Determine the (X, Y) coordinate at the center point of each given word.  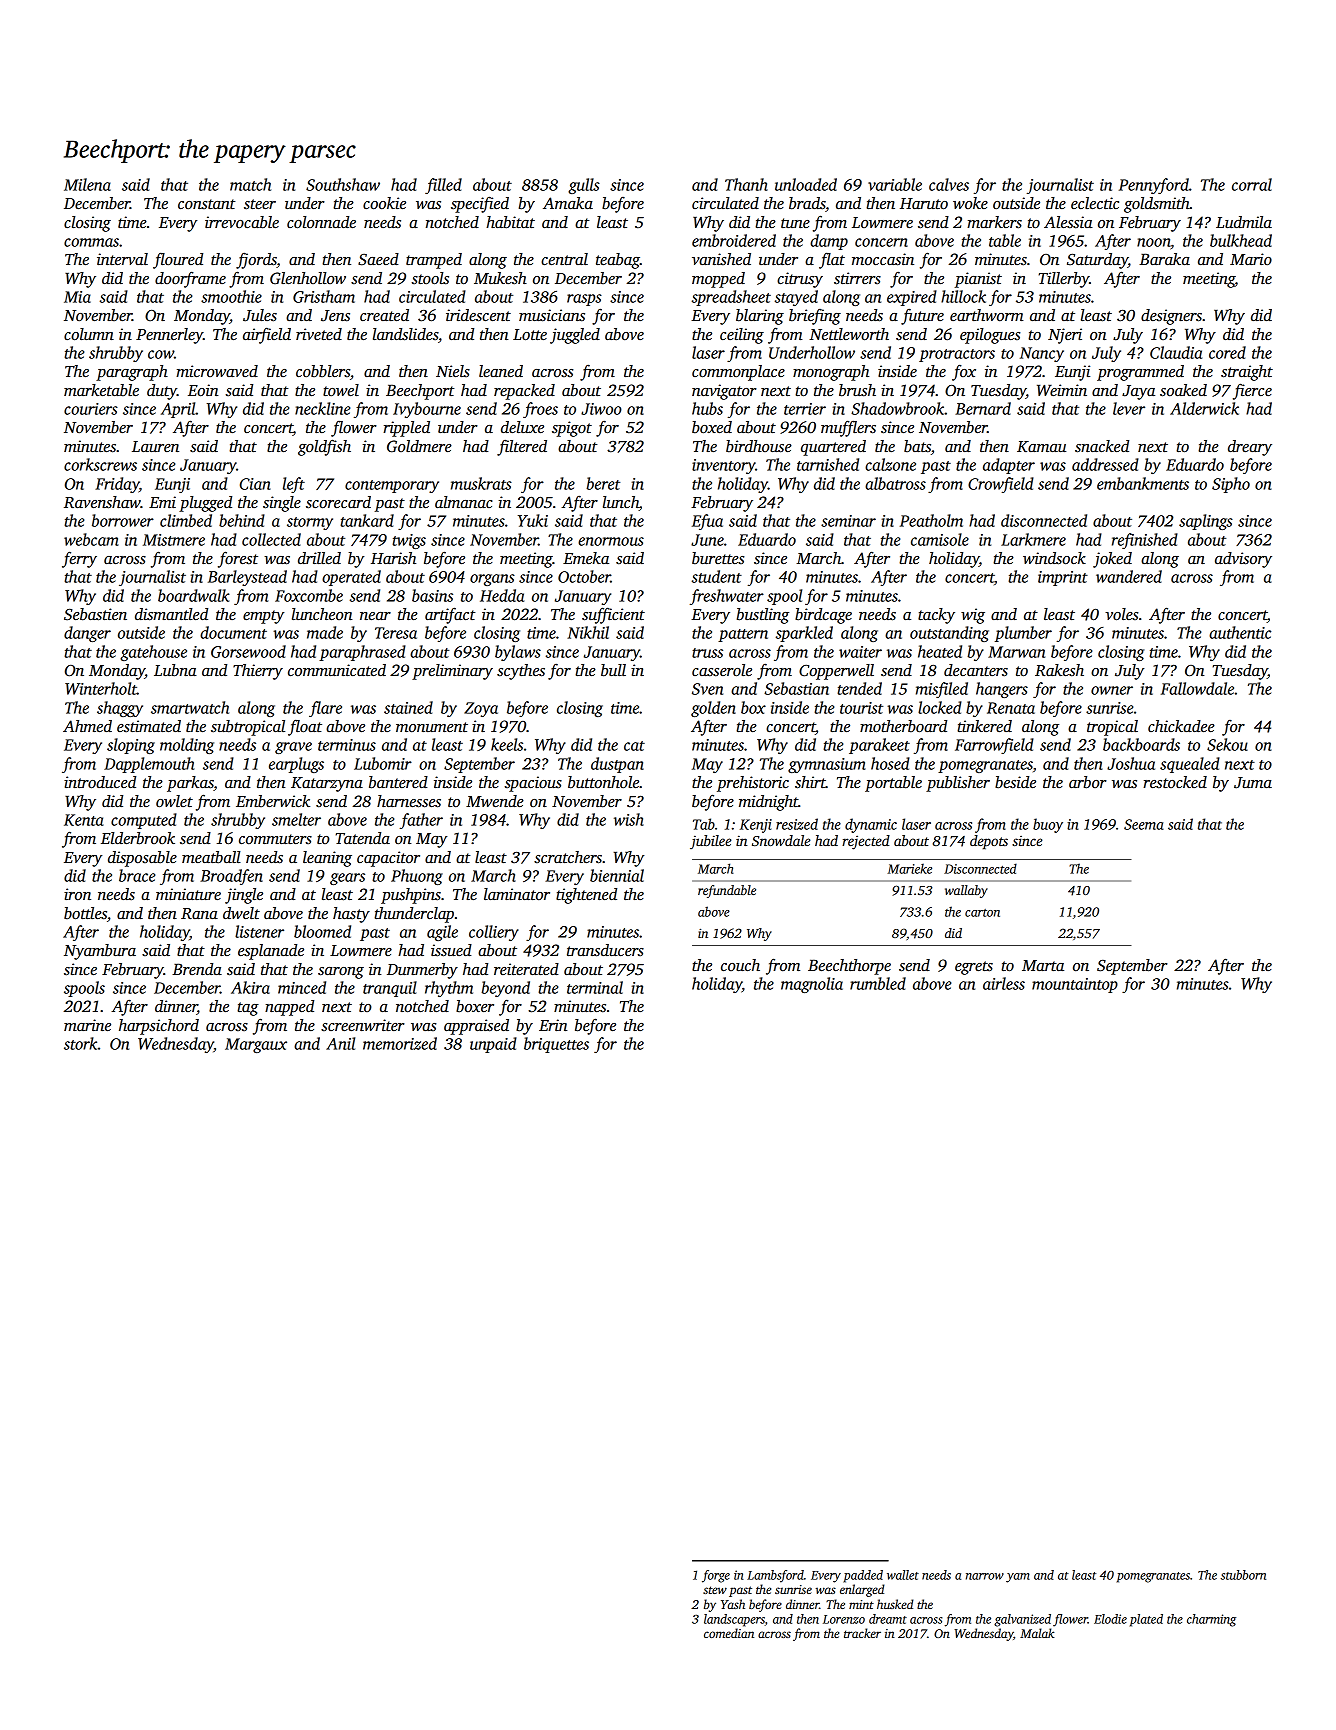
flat (832, 260)
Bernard (983, 408)
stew (715, 1590)
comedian (729, 1633)
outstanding (949, 634)
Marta (1043, 965)
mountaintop (1075, 985)
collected (271, 539)
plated (1146, 1620)
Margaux (256, 1045)
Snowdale (781, 840)
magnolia (812, 985)
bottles (85, 913)
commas (91, 242)
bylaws (518, 653)
